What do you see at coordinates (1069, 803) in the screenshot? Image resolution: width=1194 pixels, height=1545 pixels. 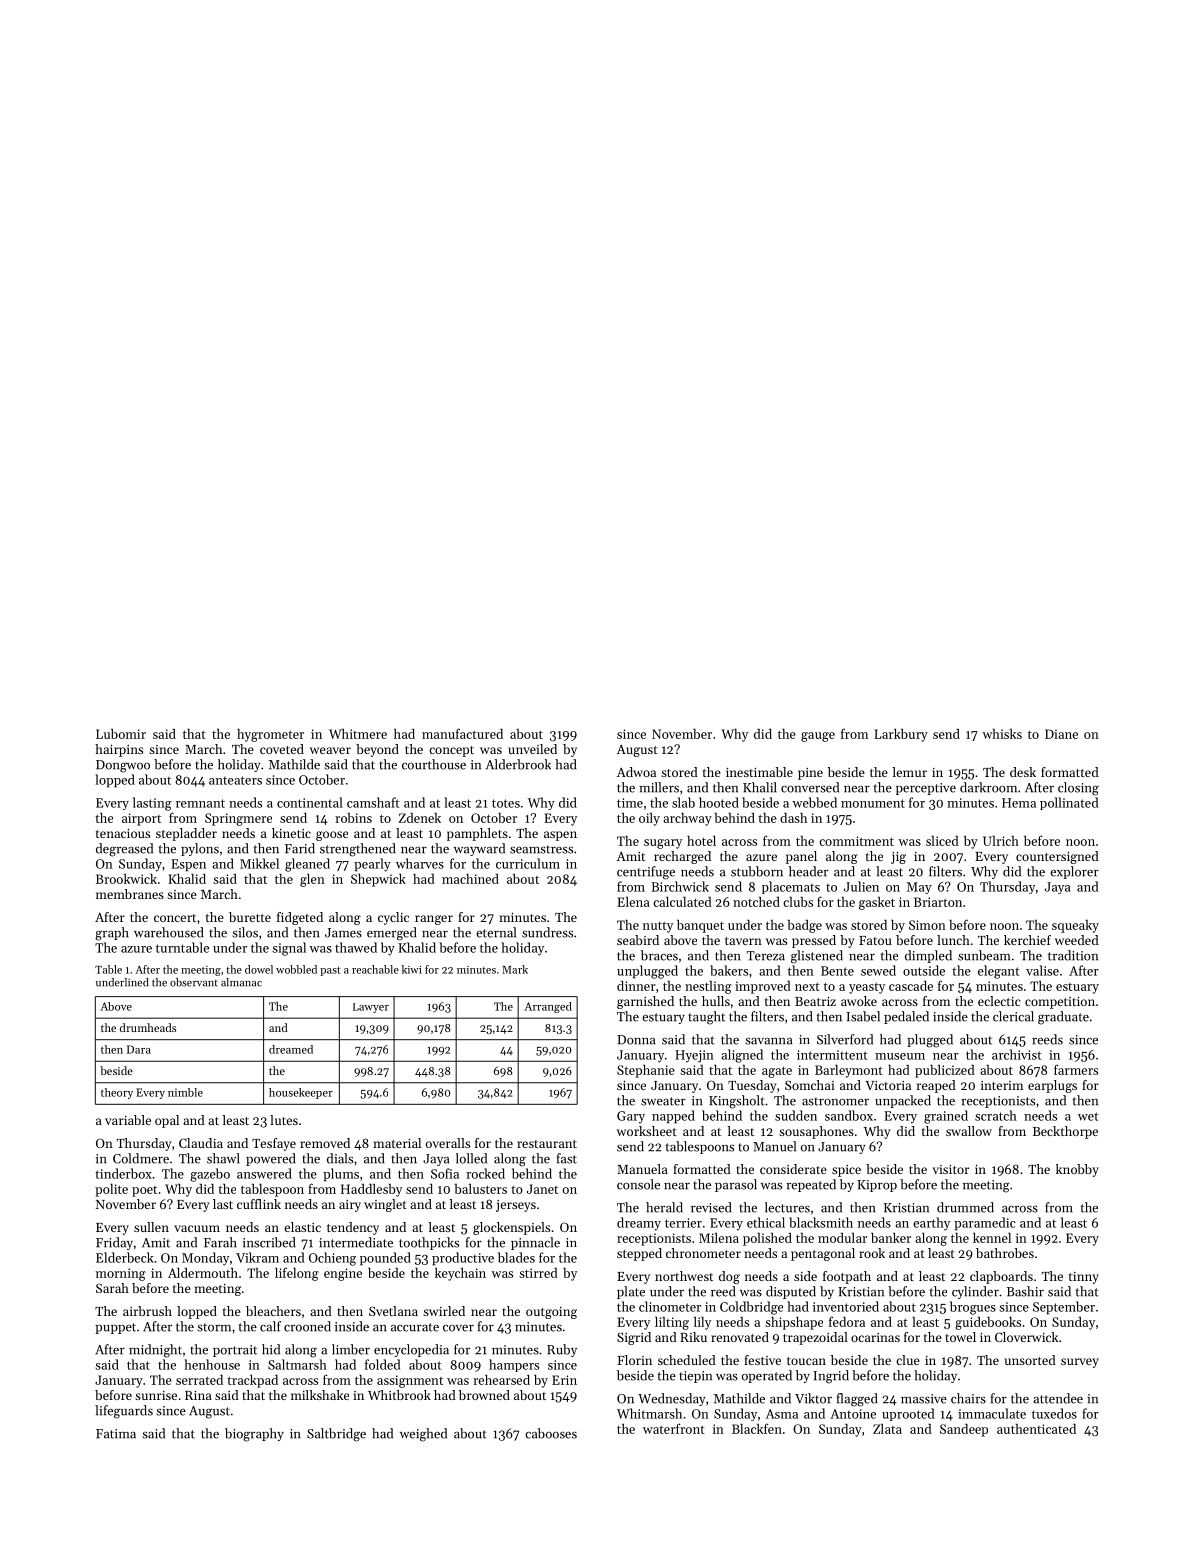 I see `pollinated` at bounding box center [1069, 803].
